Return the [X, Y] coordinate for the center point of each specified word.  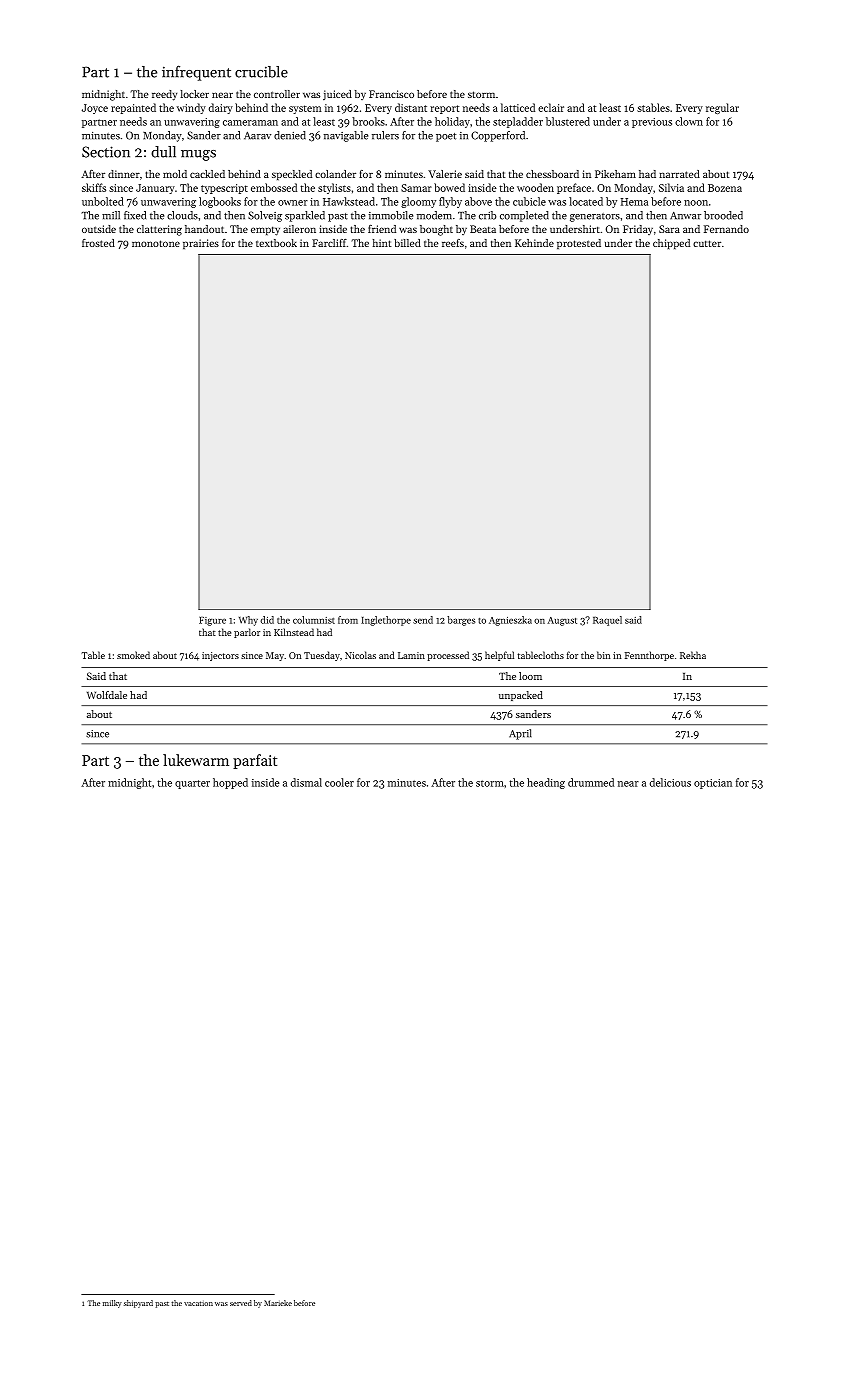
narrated [679, 174]
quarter [192, 784]
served [241, 1303]
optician [713, 784]
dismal [306, 782]
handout [204, 229]
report [444, 109]
